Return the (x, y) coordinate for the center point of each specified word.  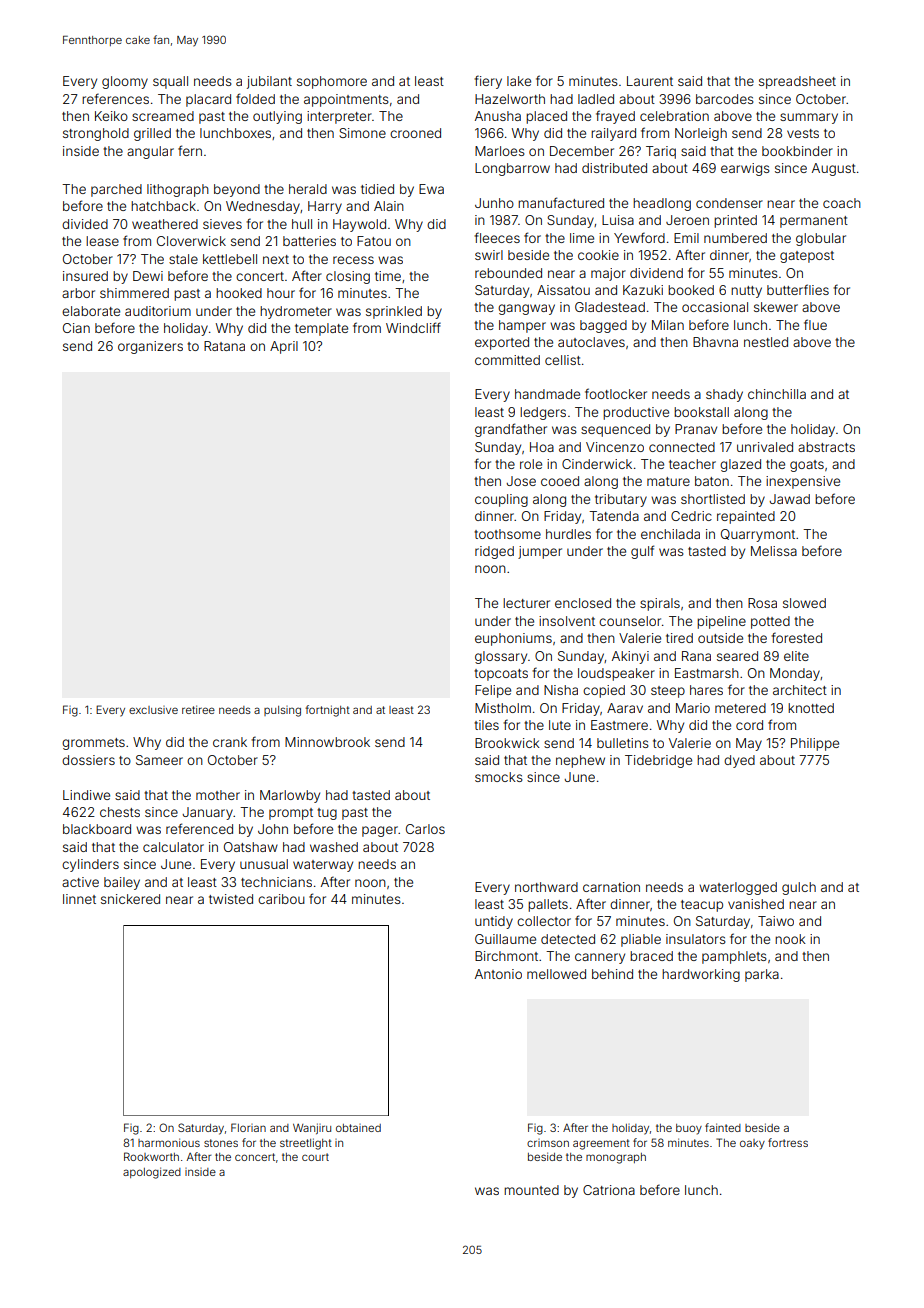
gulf (642, 552)
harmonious (169, 1142)
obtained (358, 1128)
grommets (93, 744)
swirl (489, 255)
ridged (494, 552)
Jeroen (687, 220)
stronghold (96, 134)
